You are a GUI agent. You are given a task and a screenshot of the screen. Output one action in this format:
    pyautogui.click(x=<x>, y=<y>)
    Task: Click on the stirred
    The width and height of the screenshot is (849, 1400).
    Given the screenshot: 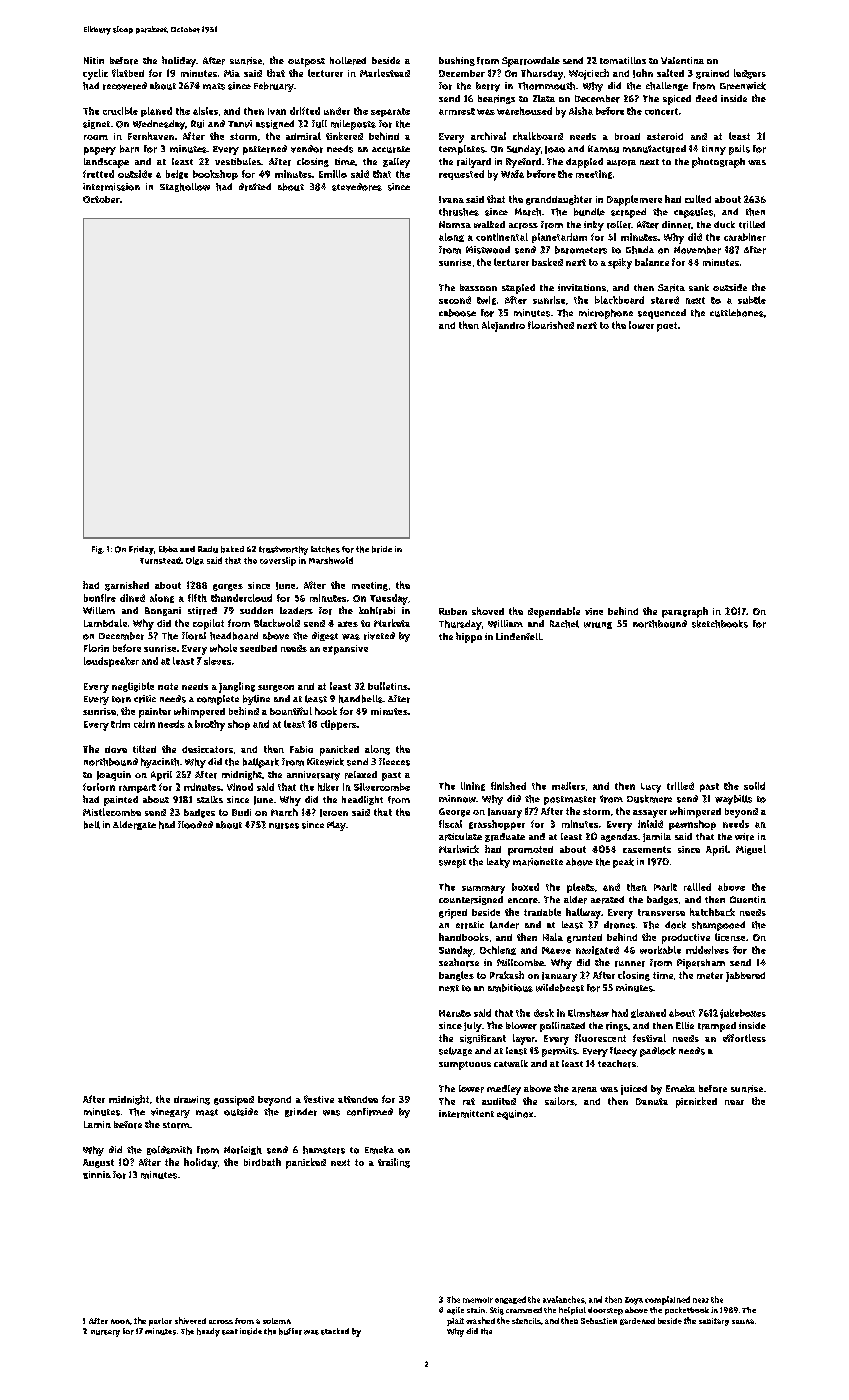 What is the action you would take?
    pyautogui.click(x=202, y=611)
